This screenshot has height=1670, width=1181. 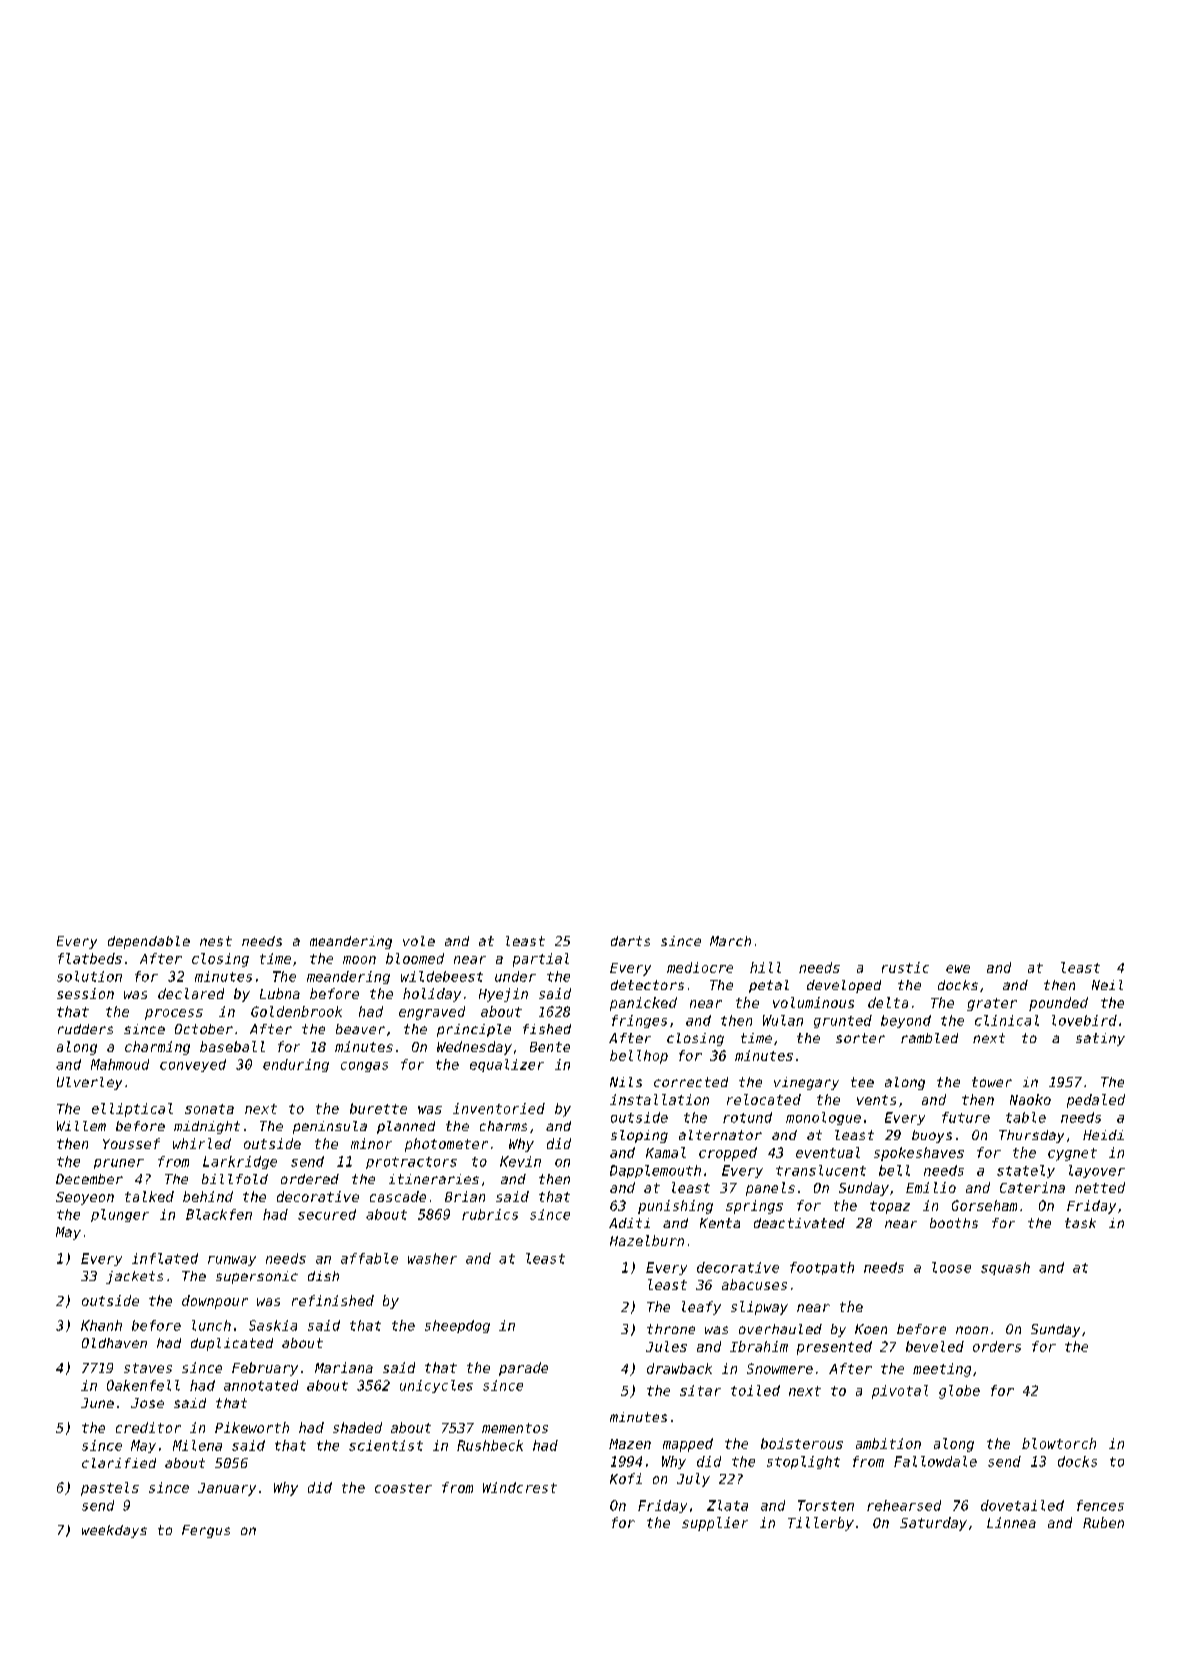 I want to click on ewe, so click(x=958, y=969).
